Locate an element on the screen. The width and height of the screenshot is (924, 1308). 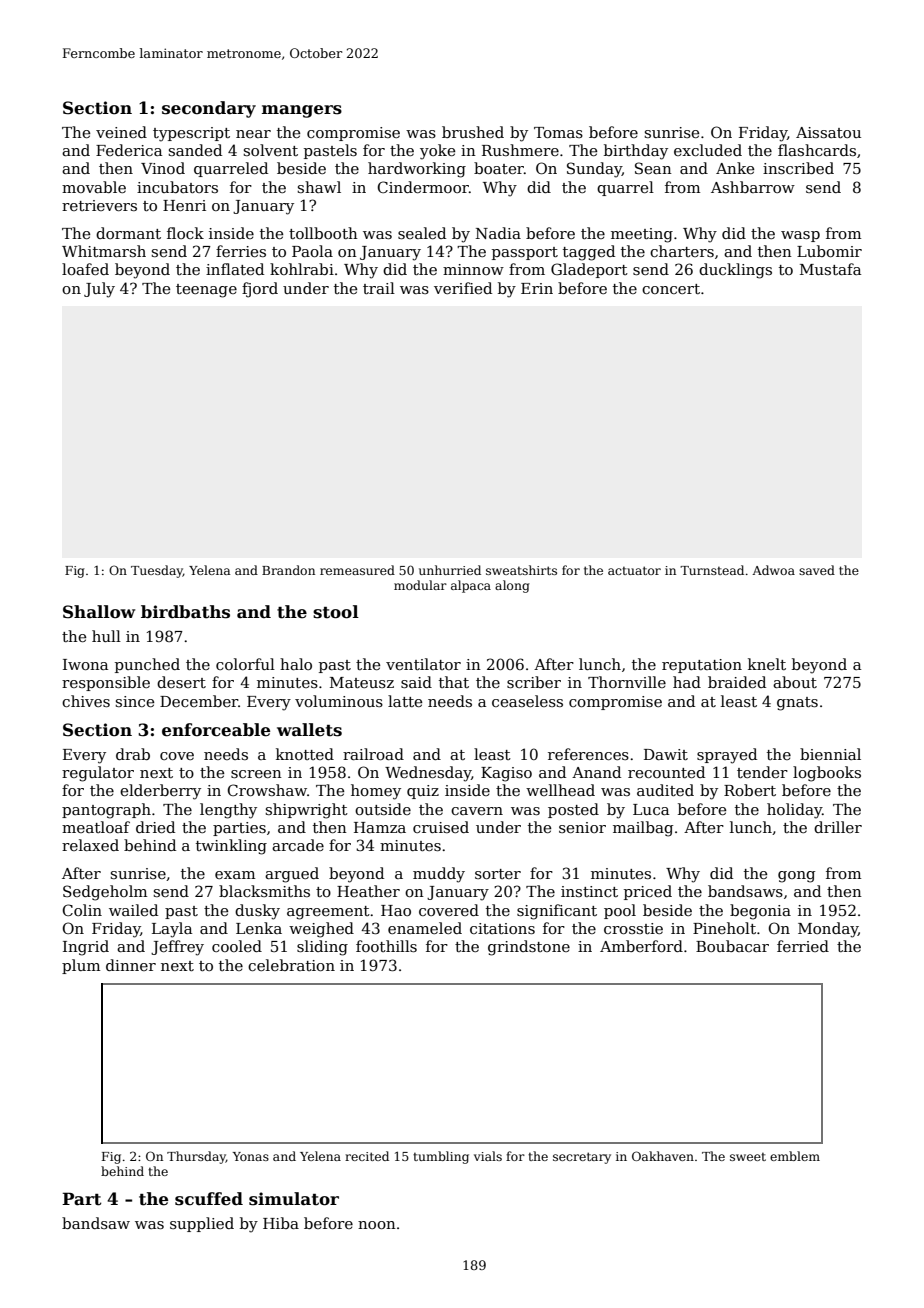
minnow is located at coordinates (473, 269).
